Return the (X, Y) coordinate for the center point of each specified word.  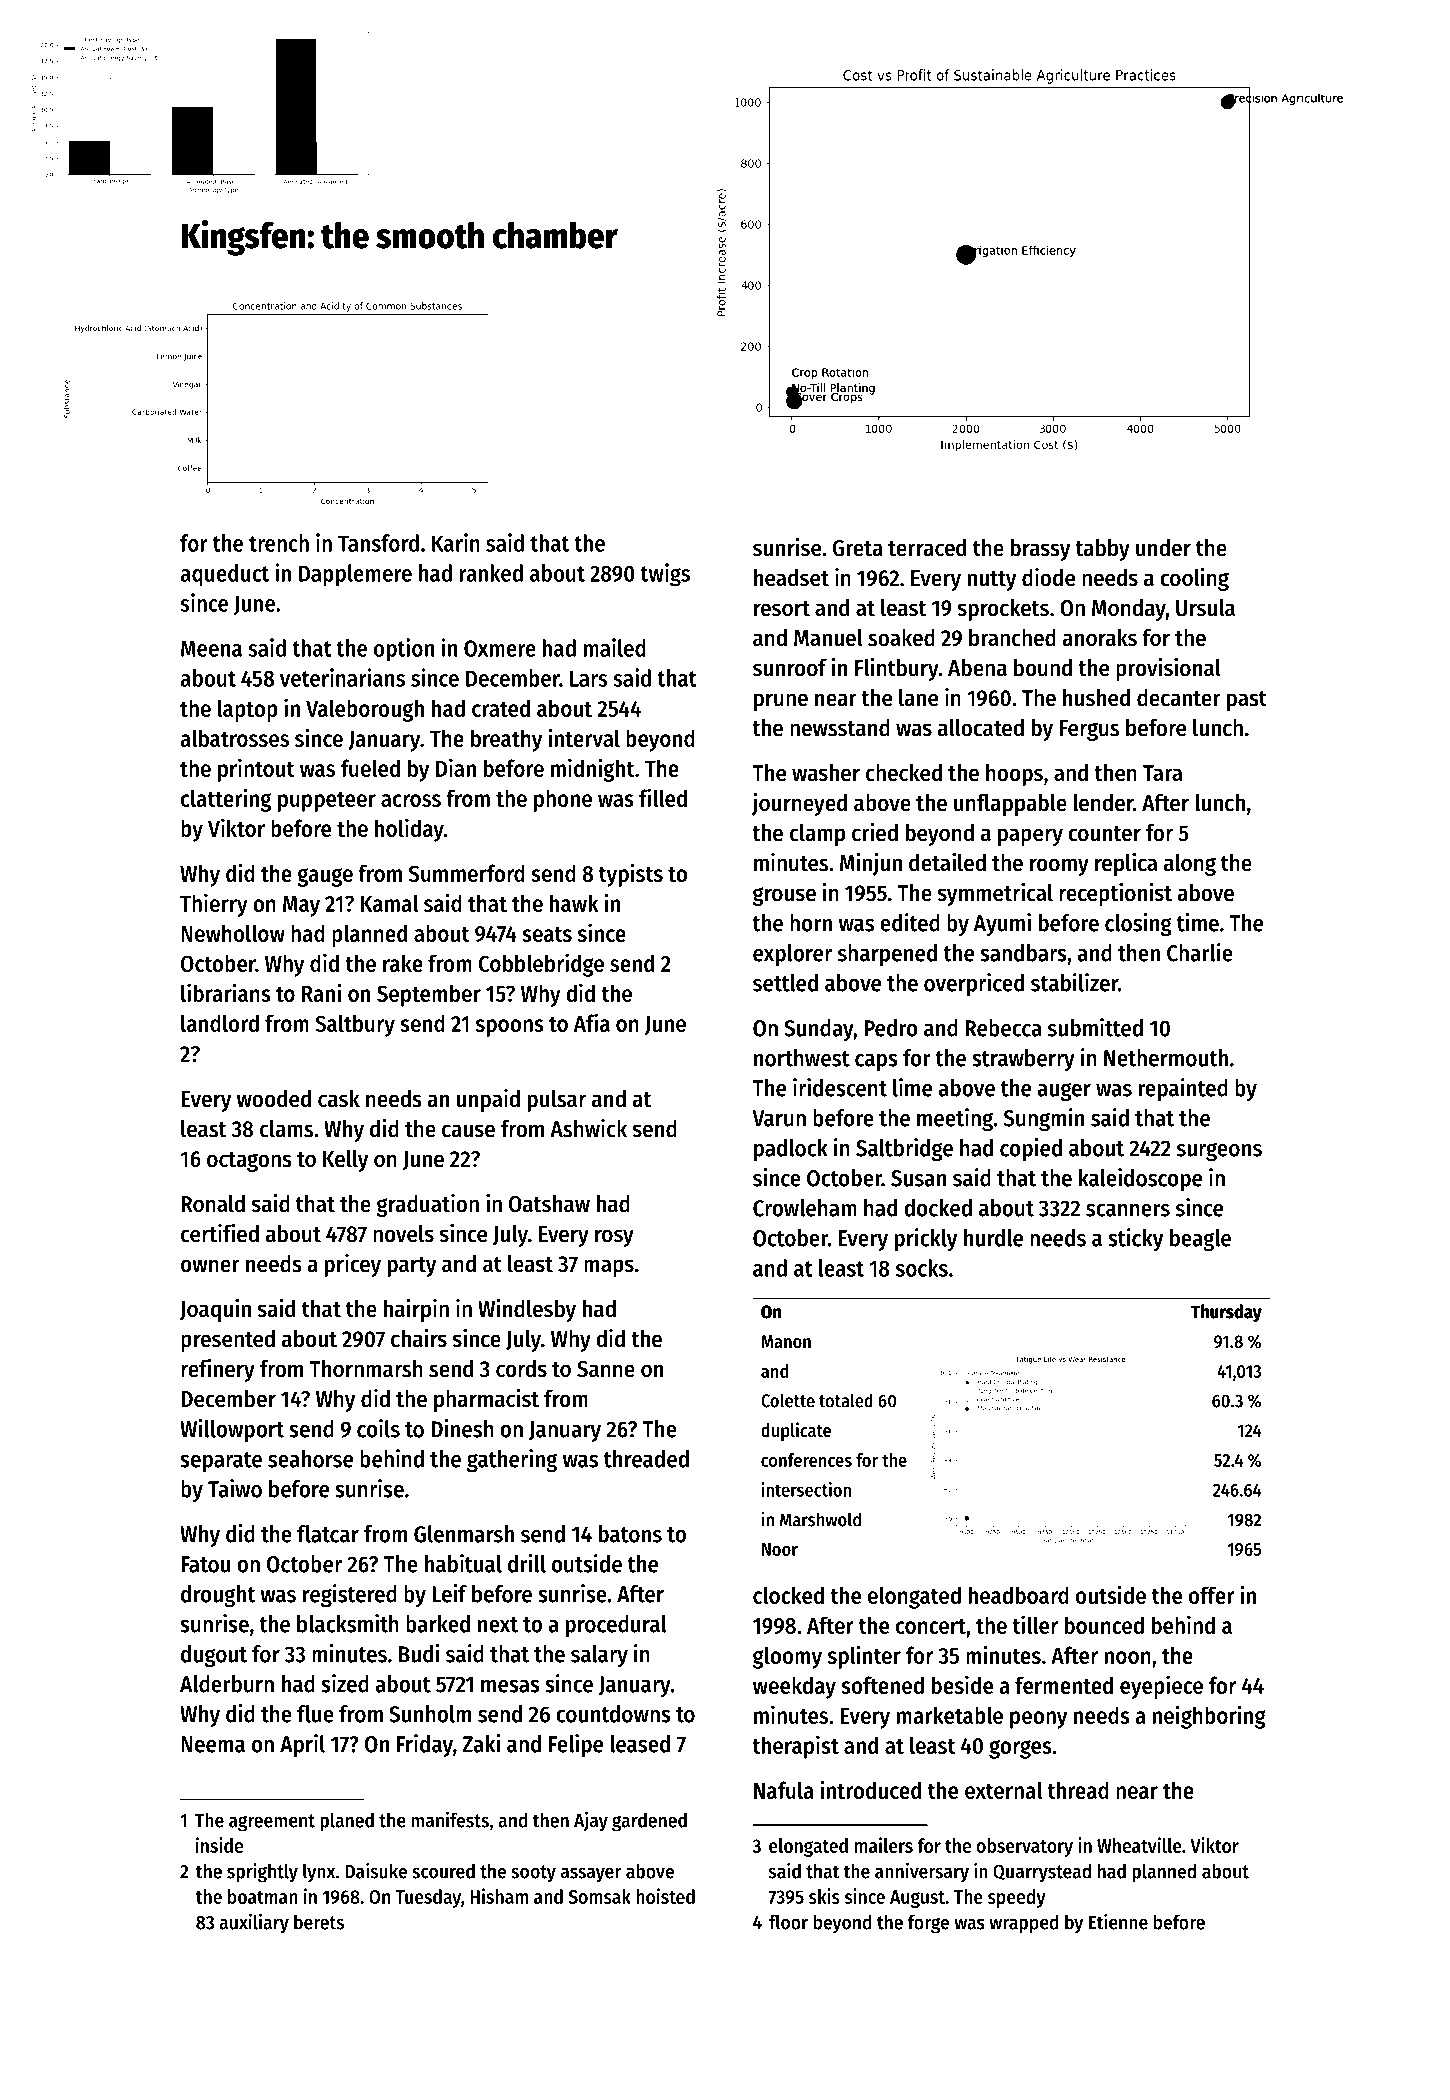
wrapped (1024, 1924)
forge (928, 1924)
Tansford (378, 543)
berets (319, 1922)
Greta (858, 548)
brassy (1040, 550)
